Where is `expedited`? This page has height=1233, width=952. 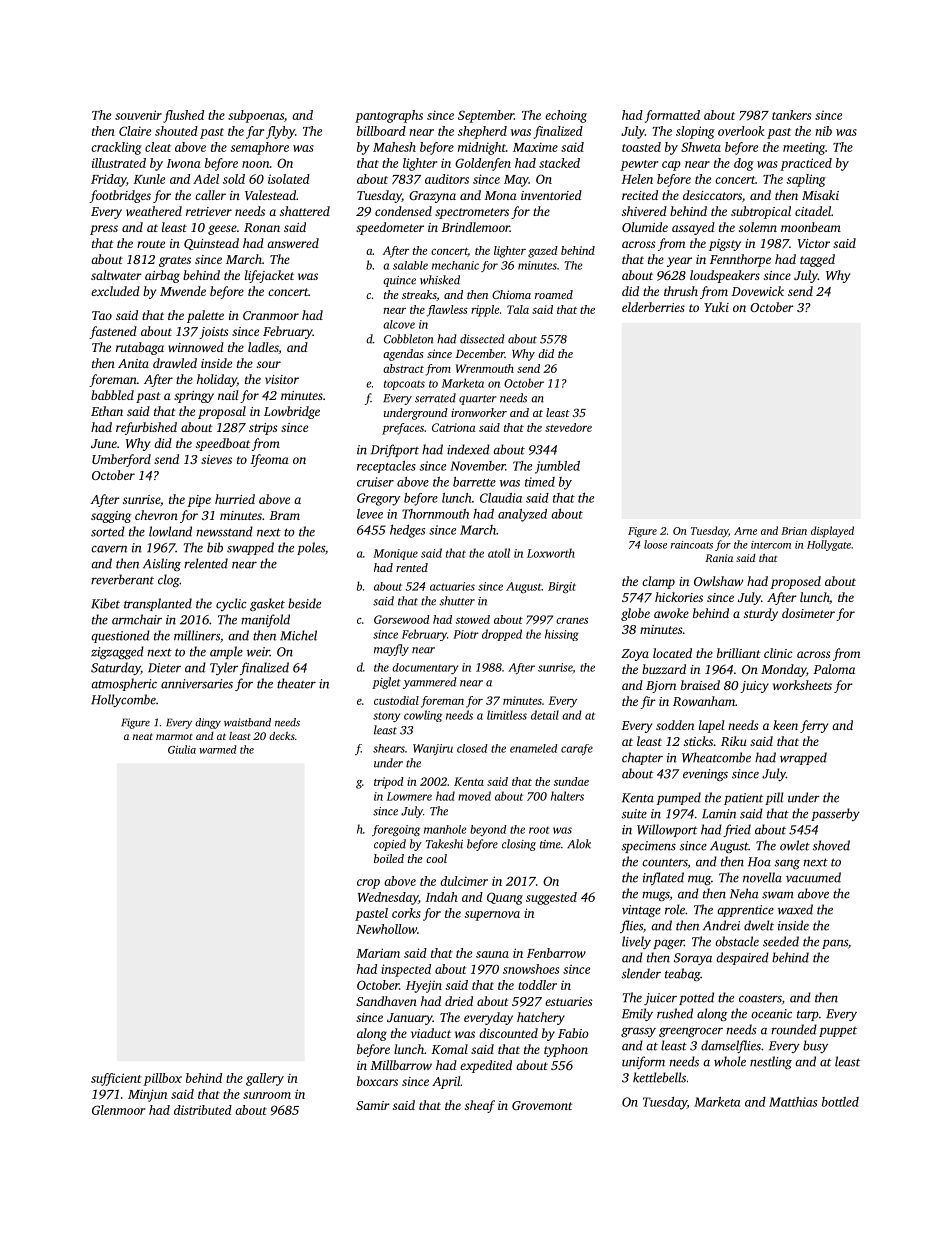
expedited is located at coordinates (486, 1066).
